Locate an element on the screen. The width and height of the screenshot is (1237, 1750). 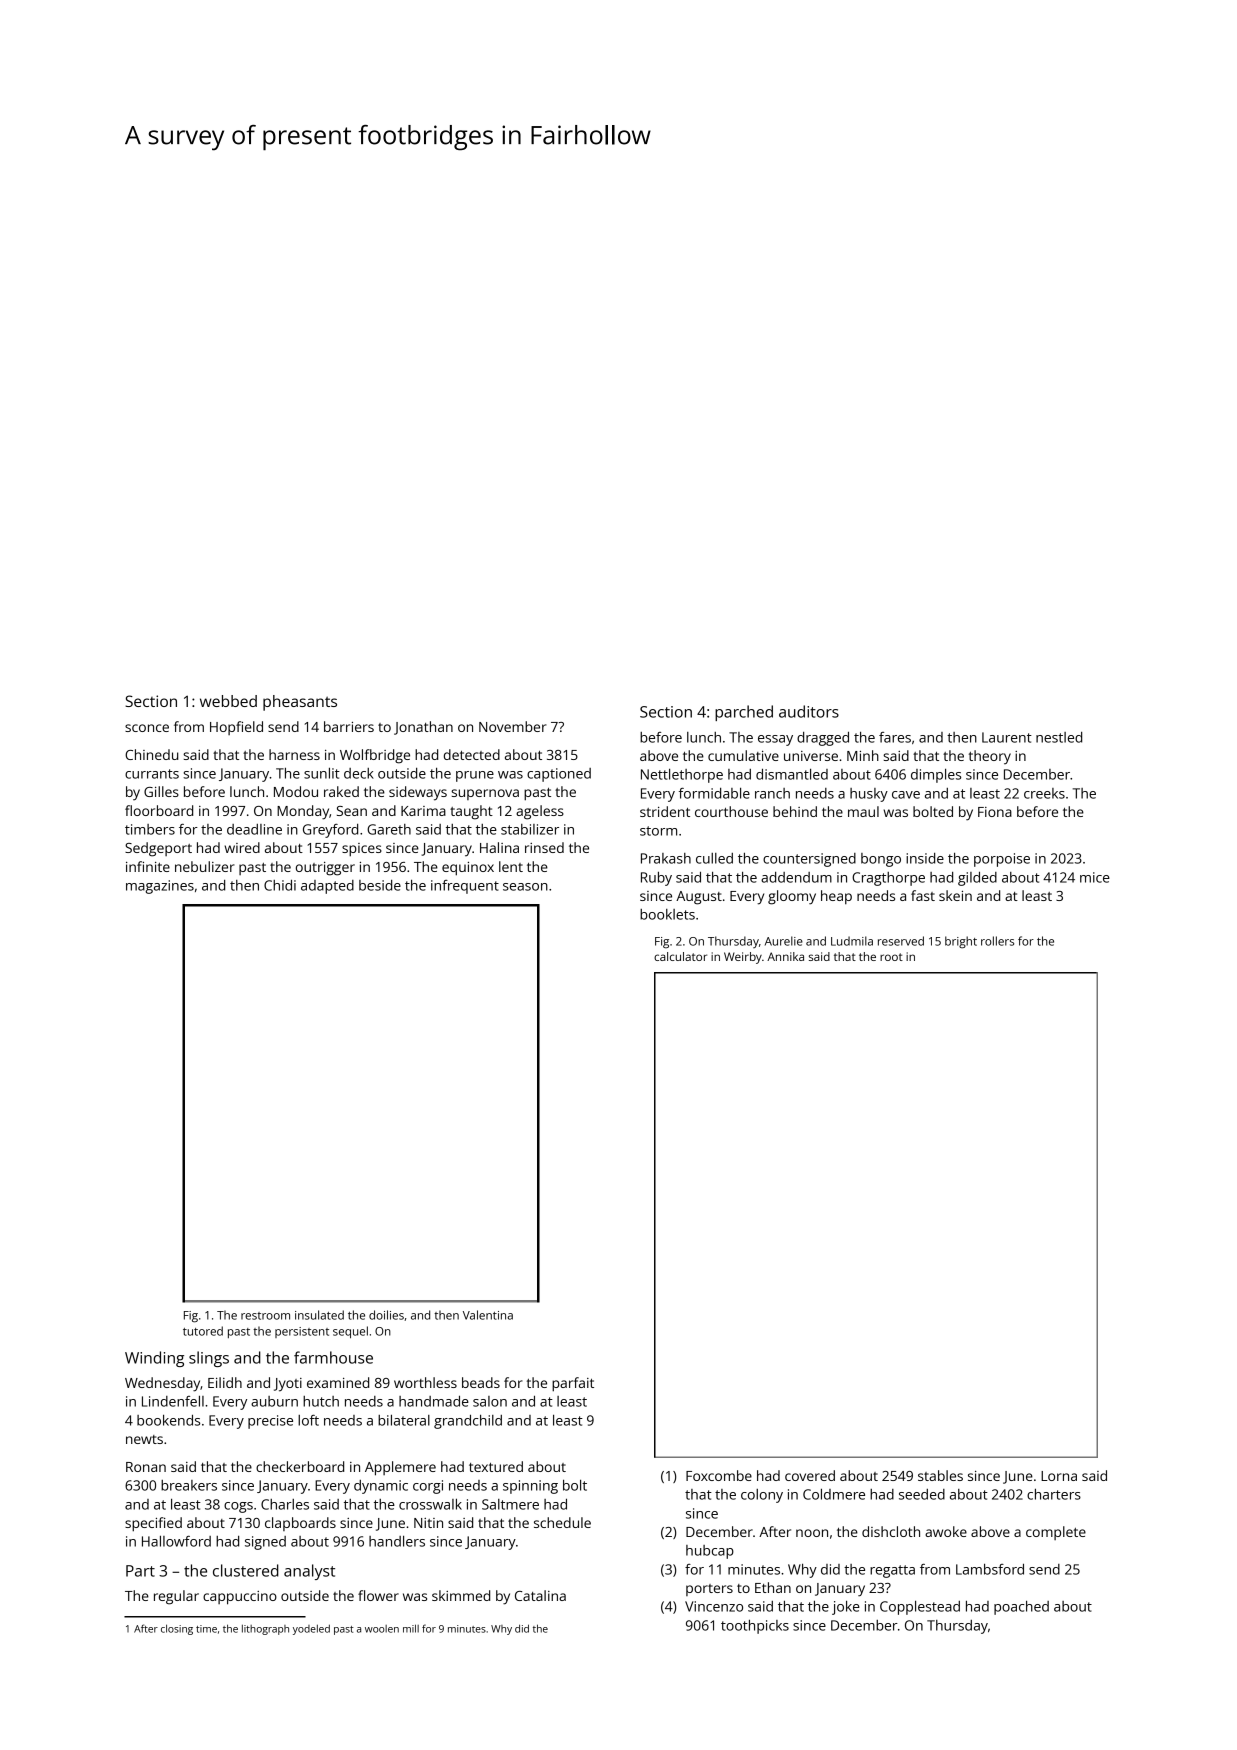
parfait is located at coordinates (573, 1384).
